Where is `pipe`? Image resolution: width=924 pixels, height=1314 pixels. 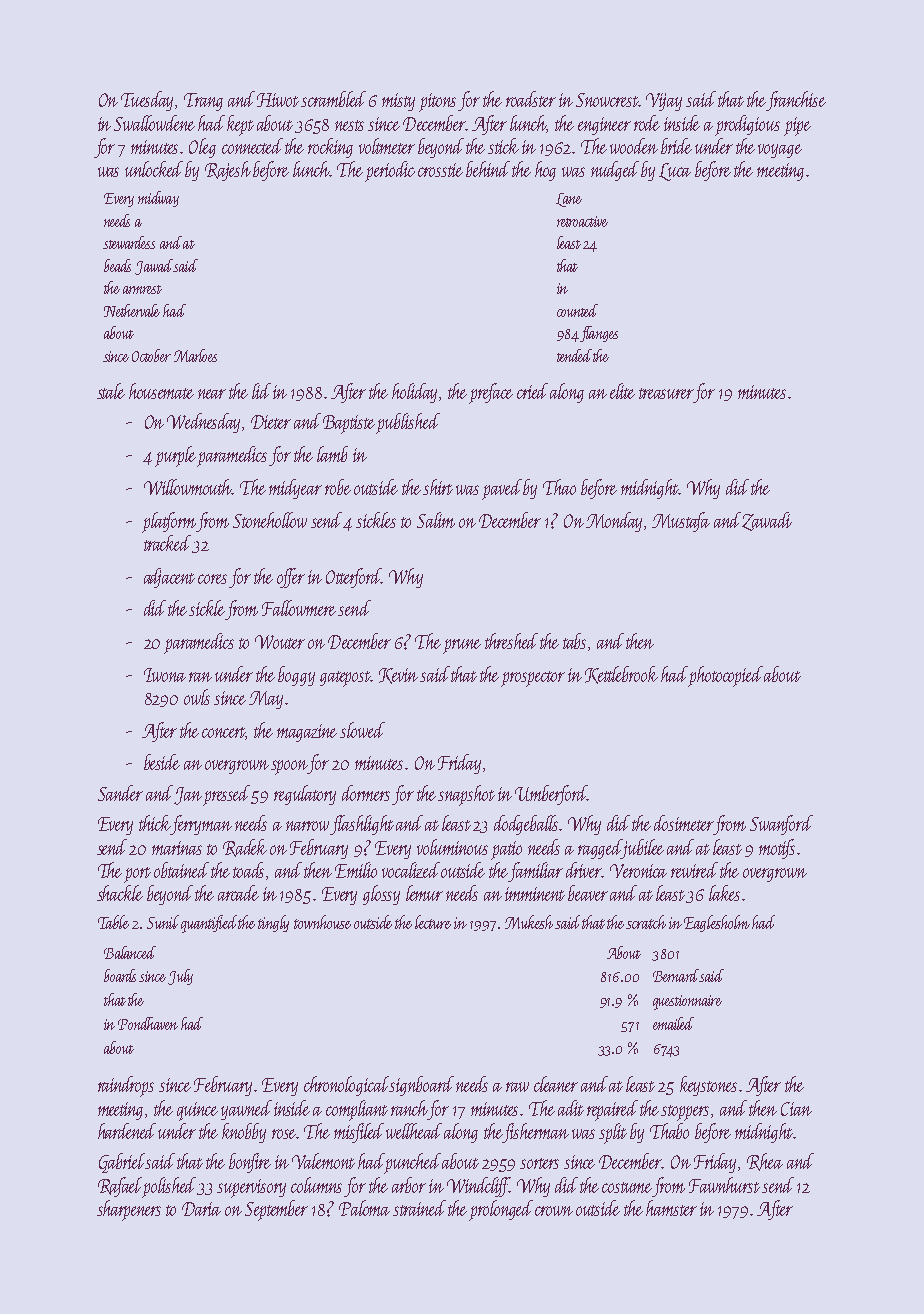 pipe is located at coordinates (797, 126).
